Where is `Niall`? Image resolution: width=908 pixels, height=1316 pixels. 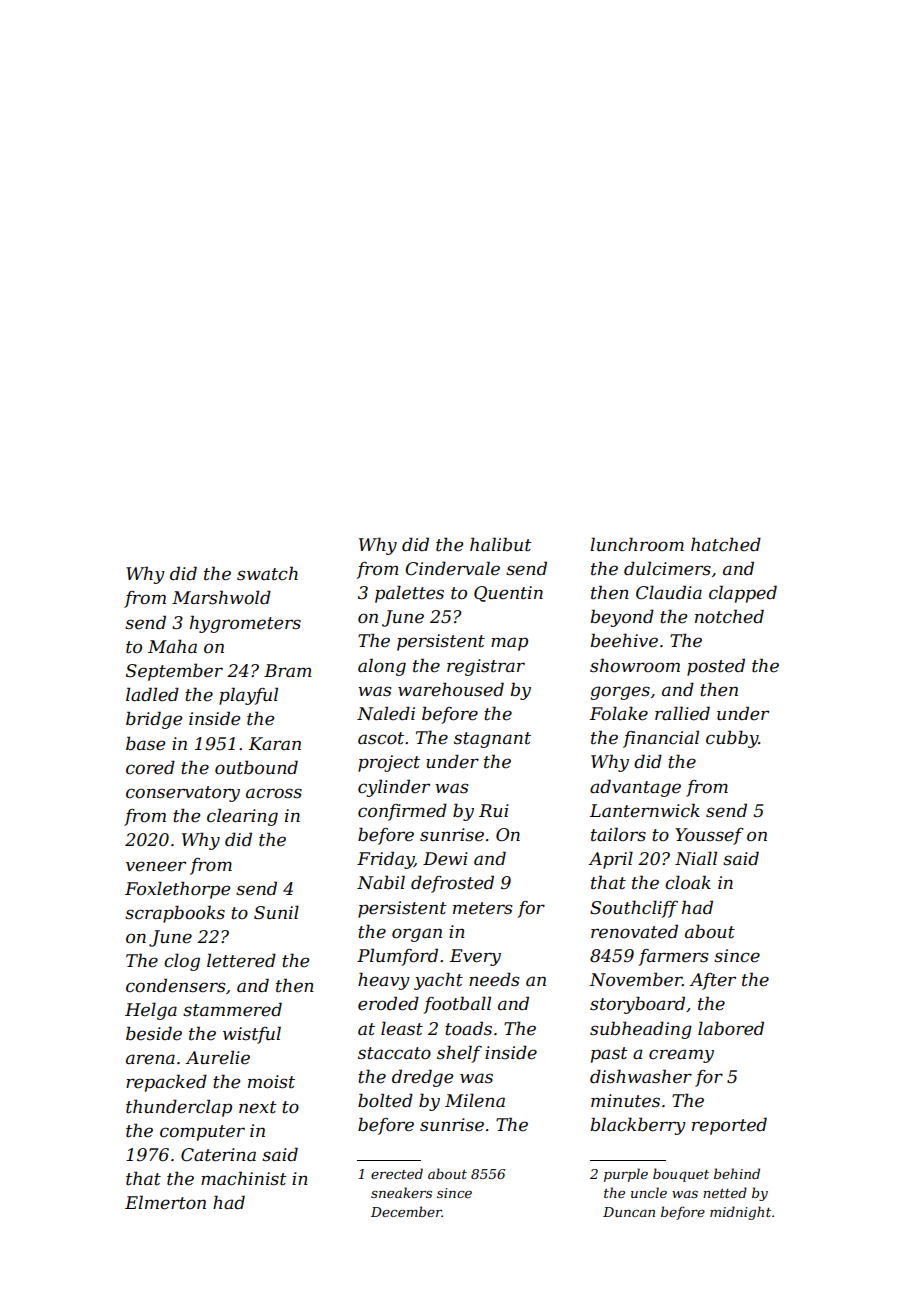
Niall is located at coordinates (696, 858).
